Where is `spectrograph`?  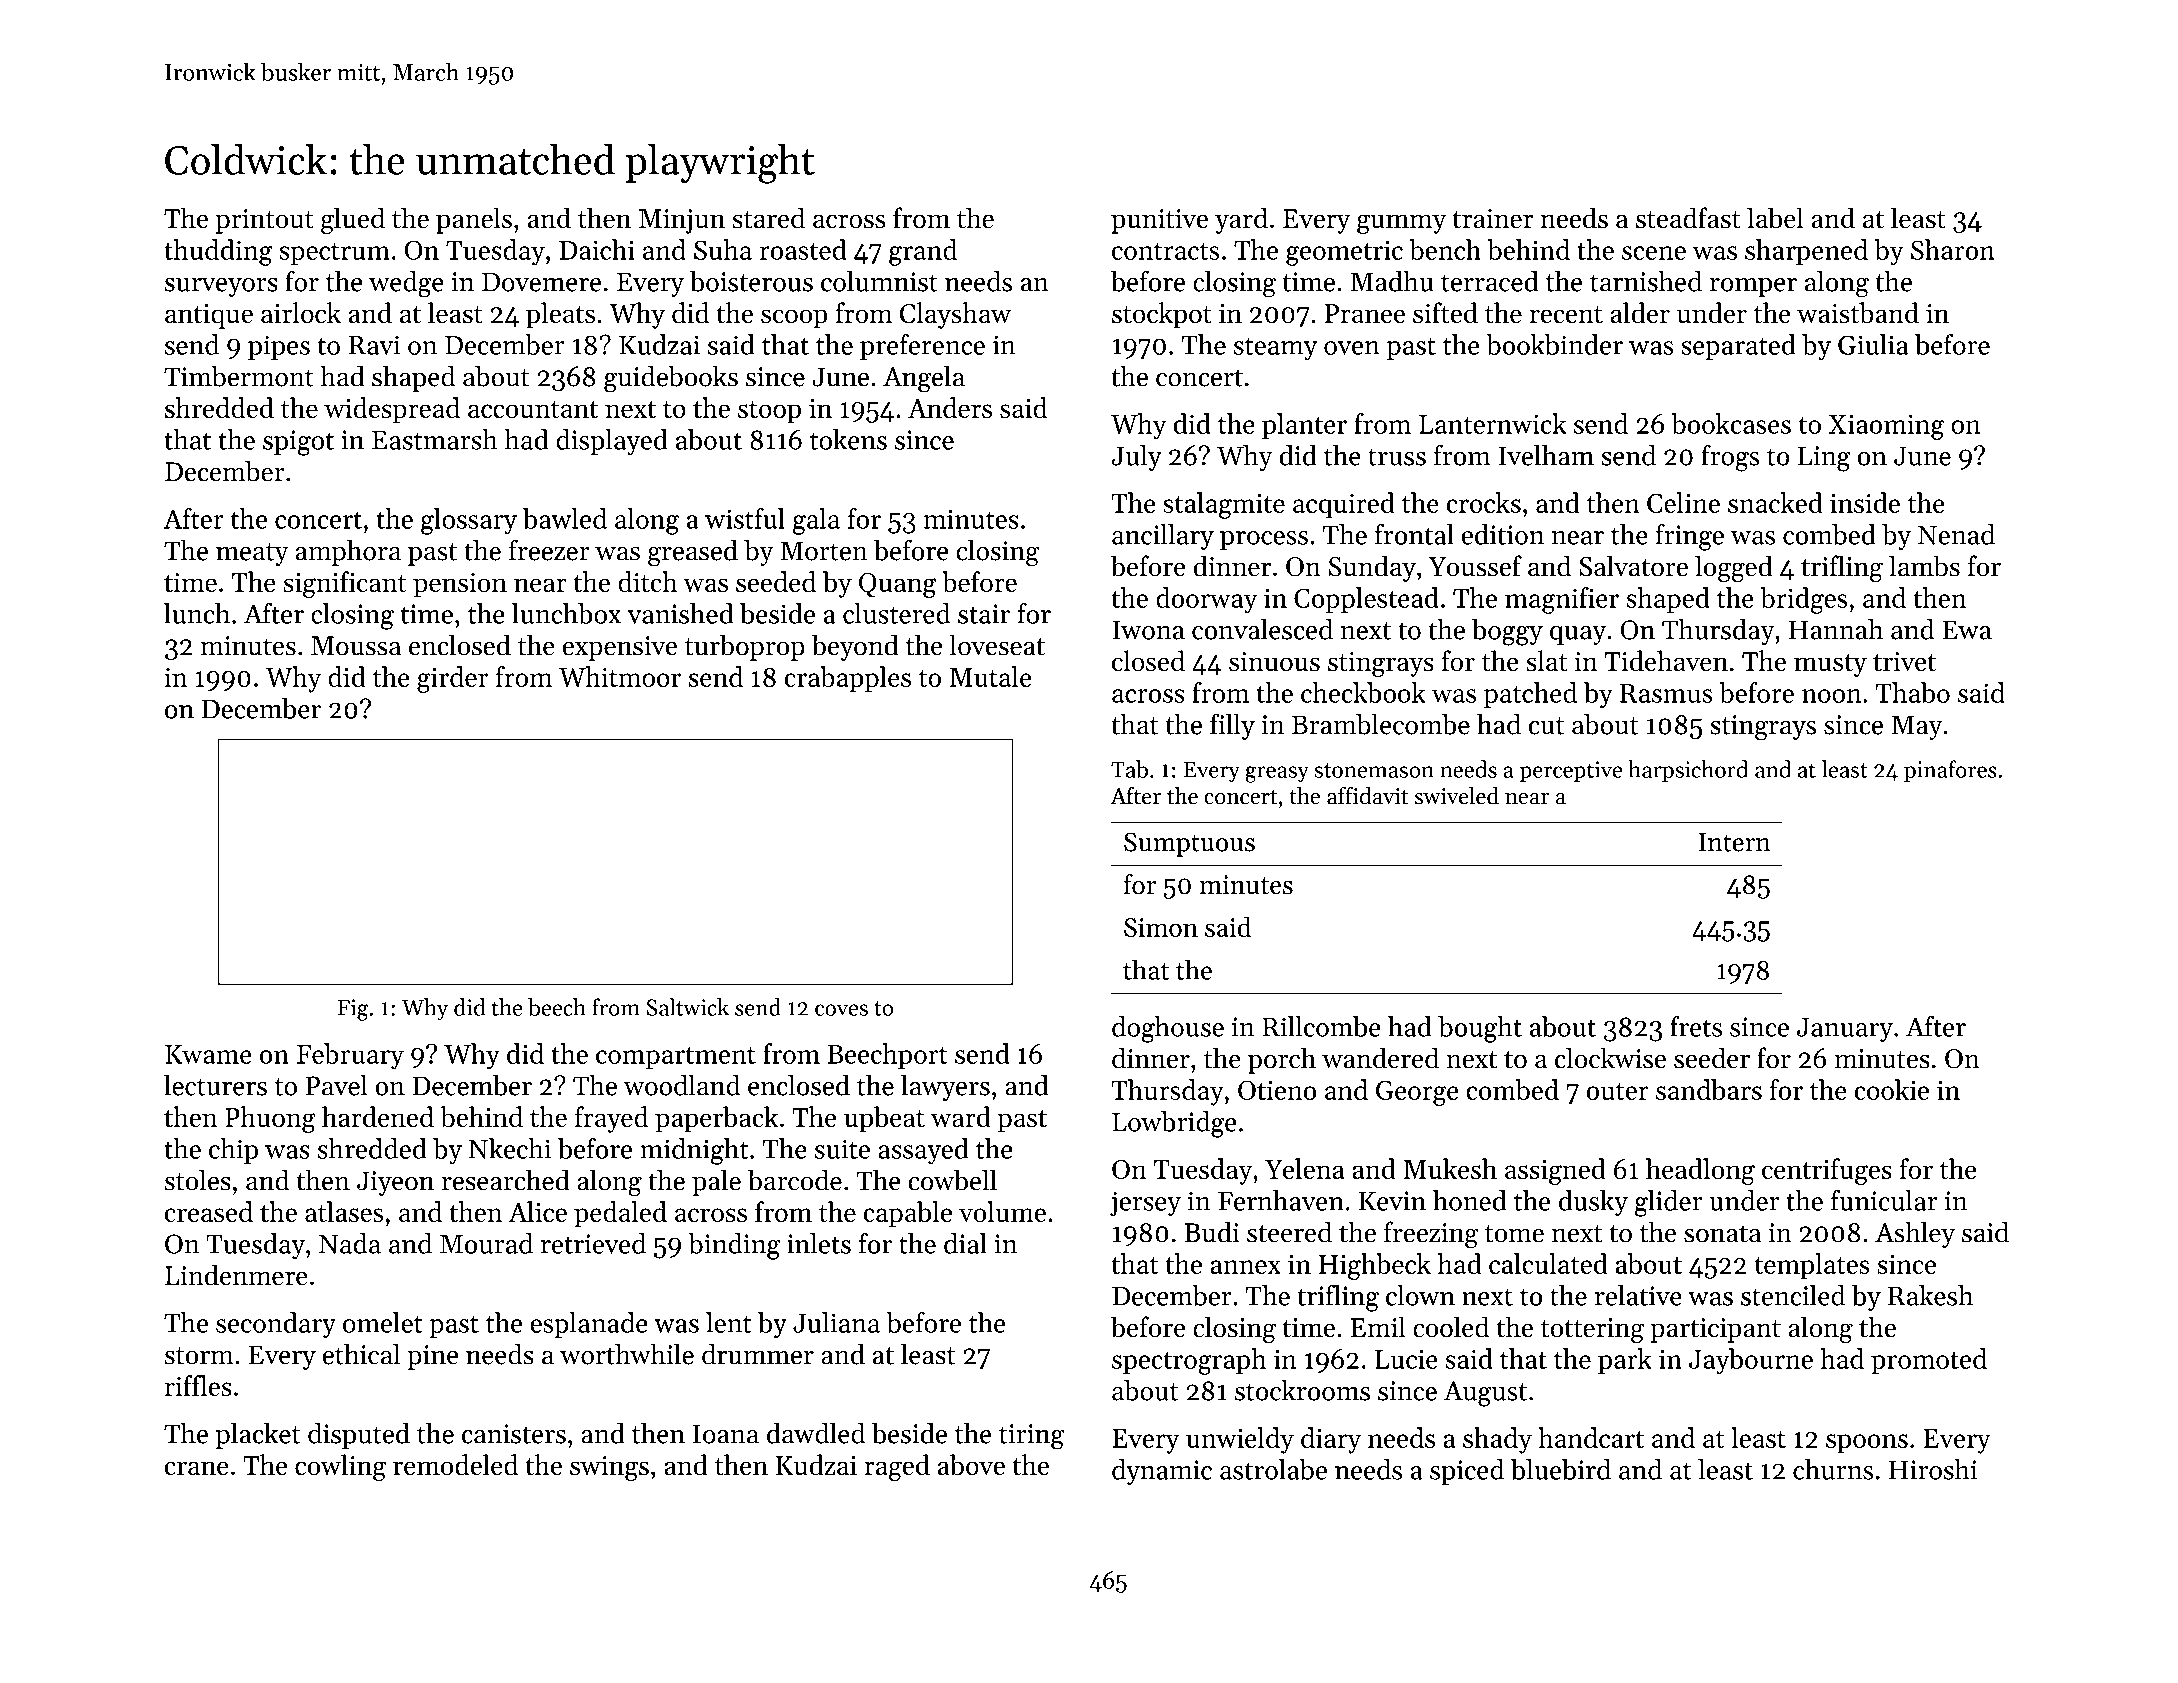
spectrograph is located at coordinates (1189, 1361).
